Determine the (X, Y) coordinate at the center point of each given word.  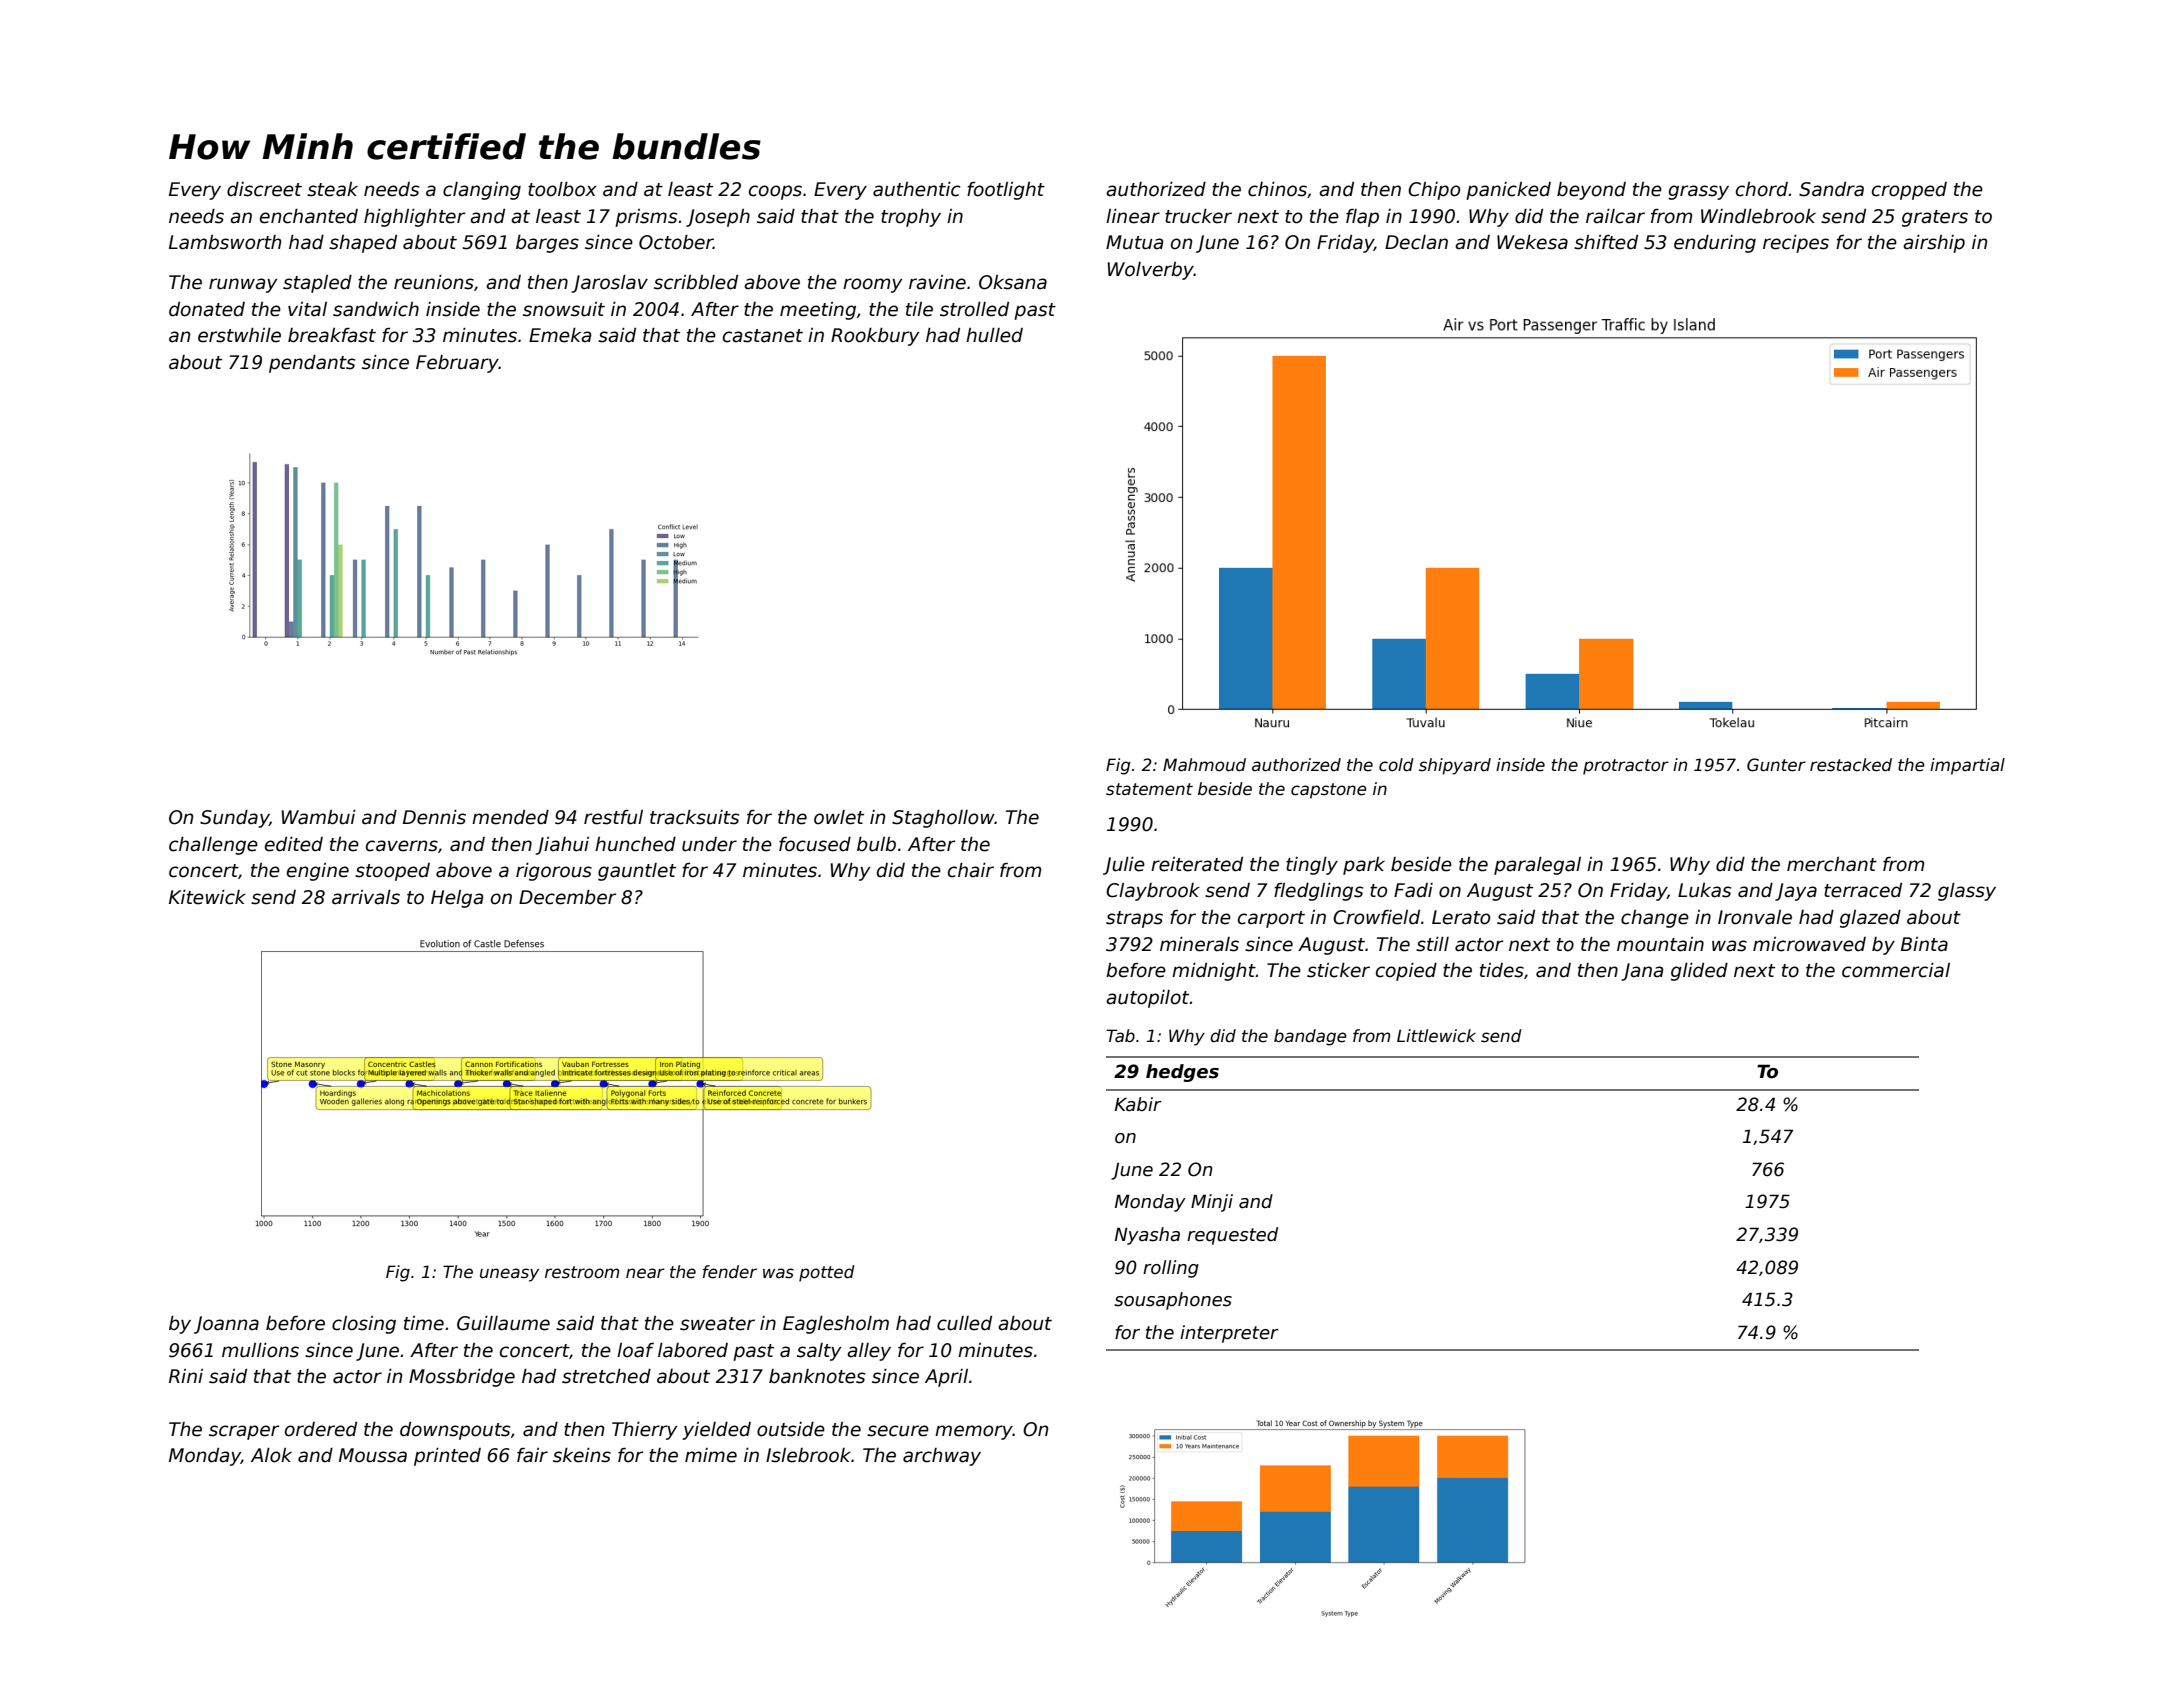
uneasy (509, 1275)
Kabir (1138, 1104)
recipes (1796, 244)
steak (332, 189)
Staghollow (943, 819)
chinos (1277, 189)
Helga (457, 899)
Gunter (1776, 765)
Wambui (318, 817)
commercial (1896, 970)
